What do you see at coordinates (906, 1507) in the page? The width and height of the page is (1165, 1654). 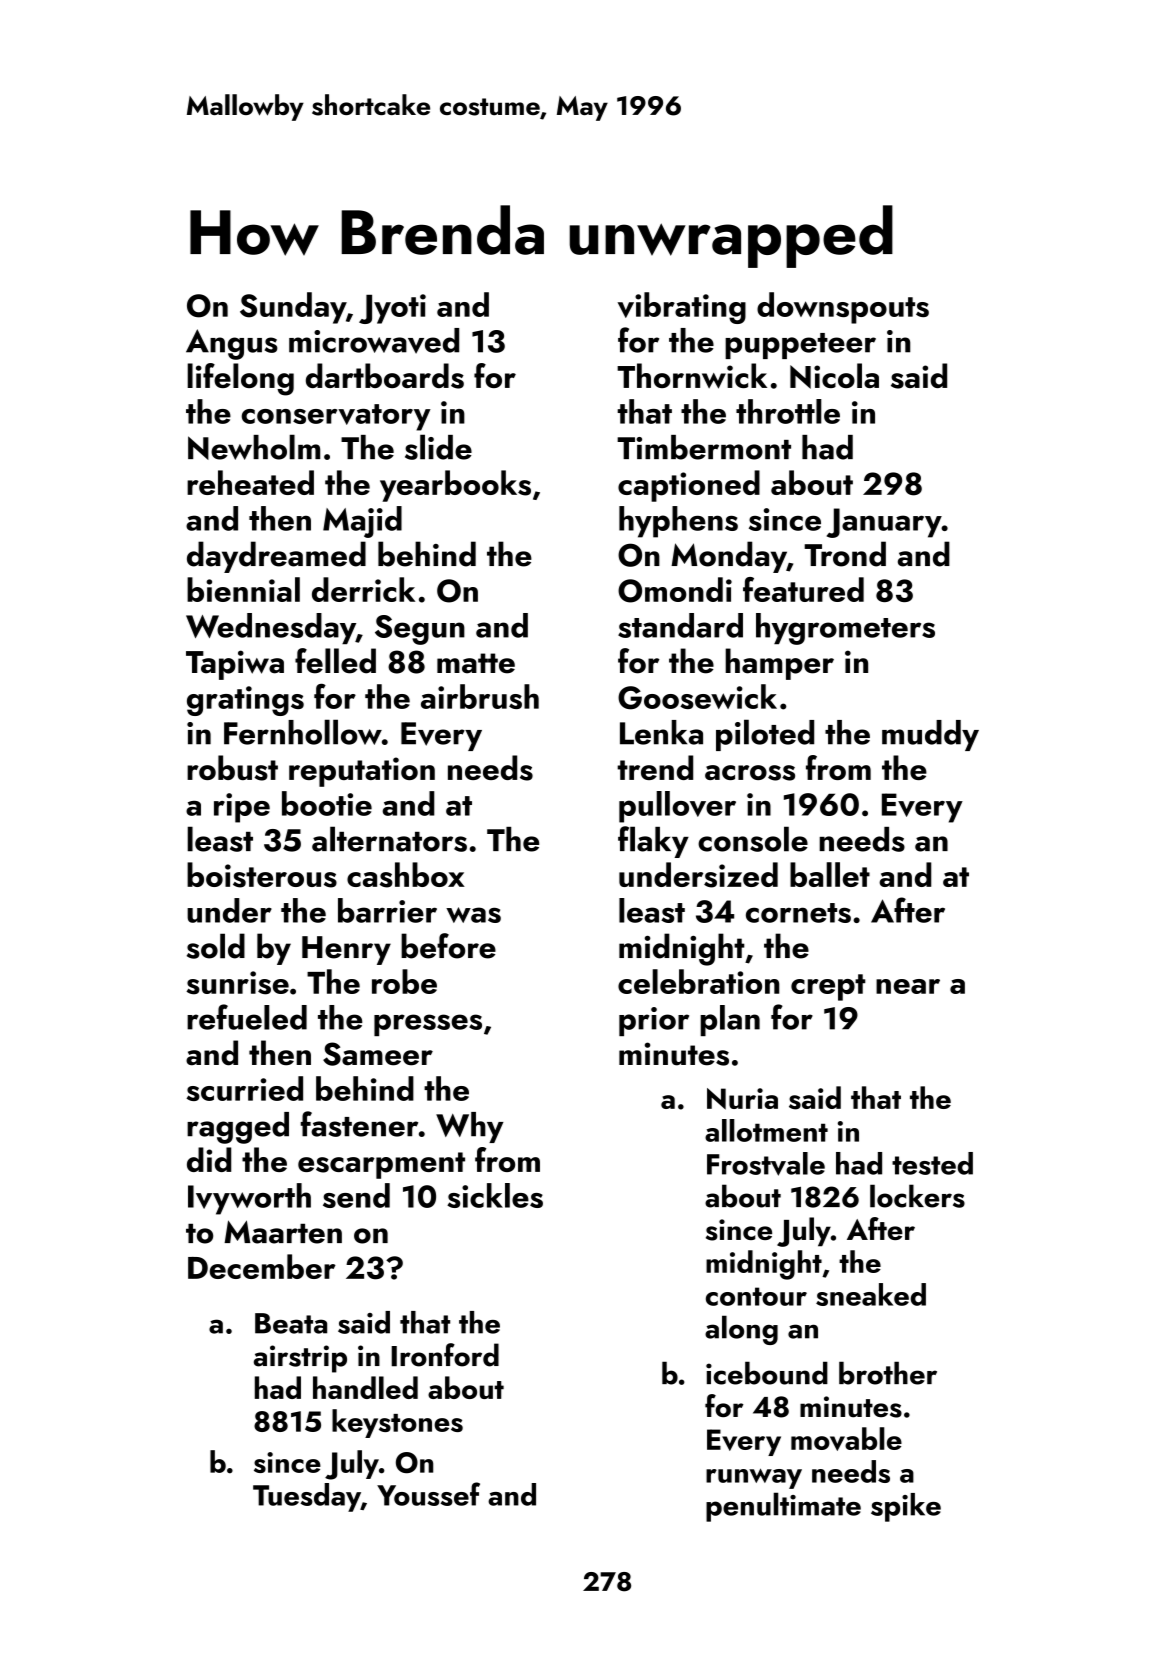 I see `spike` at bounding box center [906, 1507].
